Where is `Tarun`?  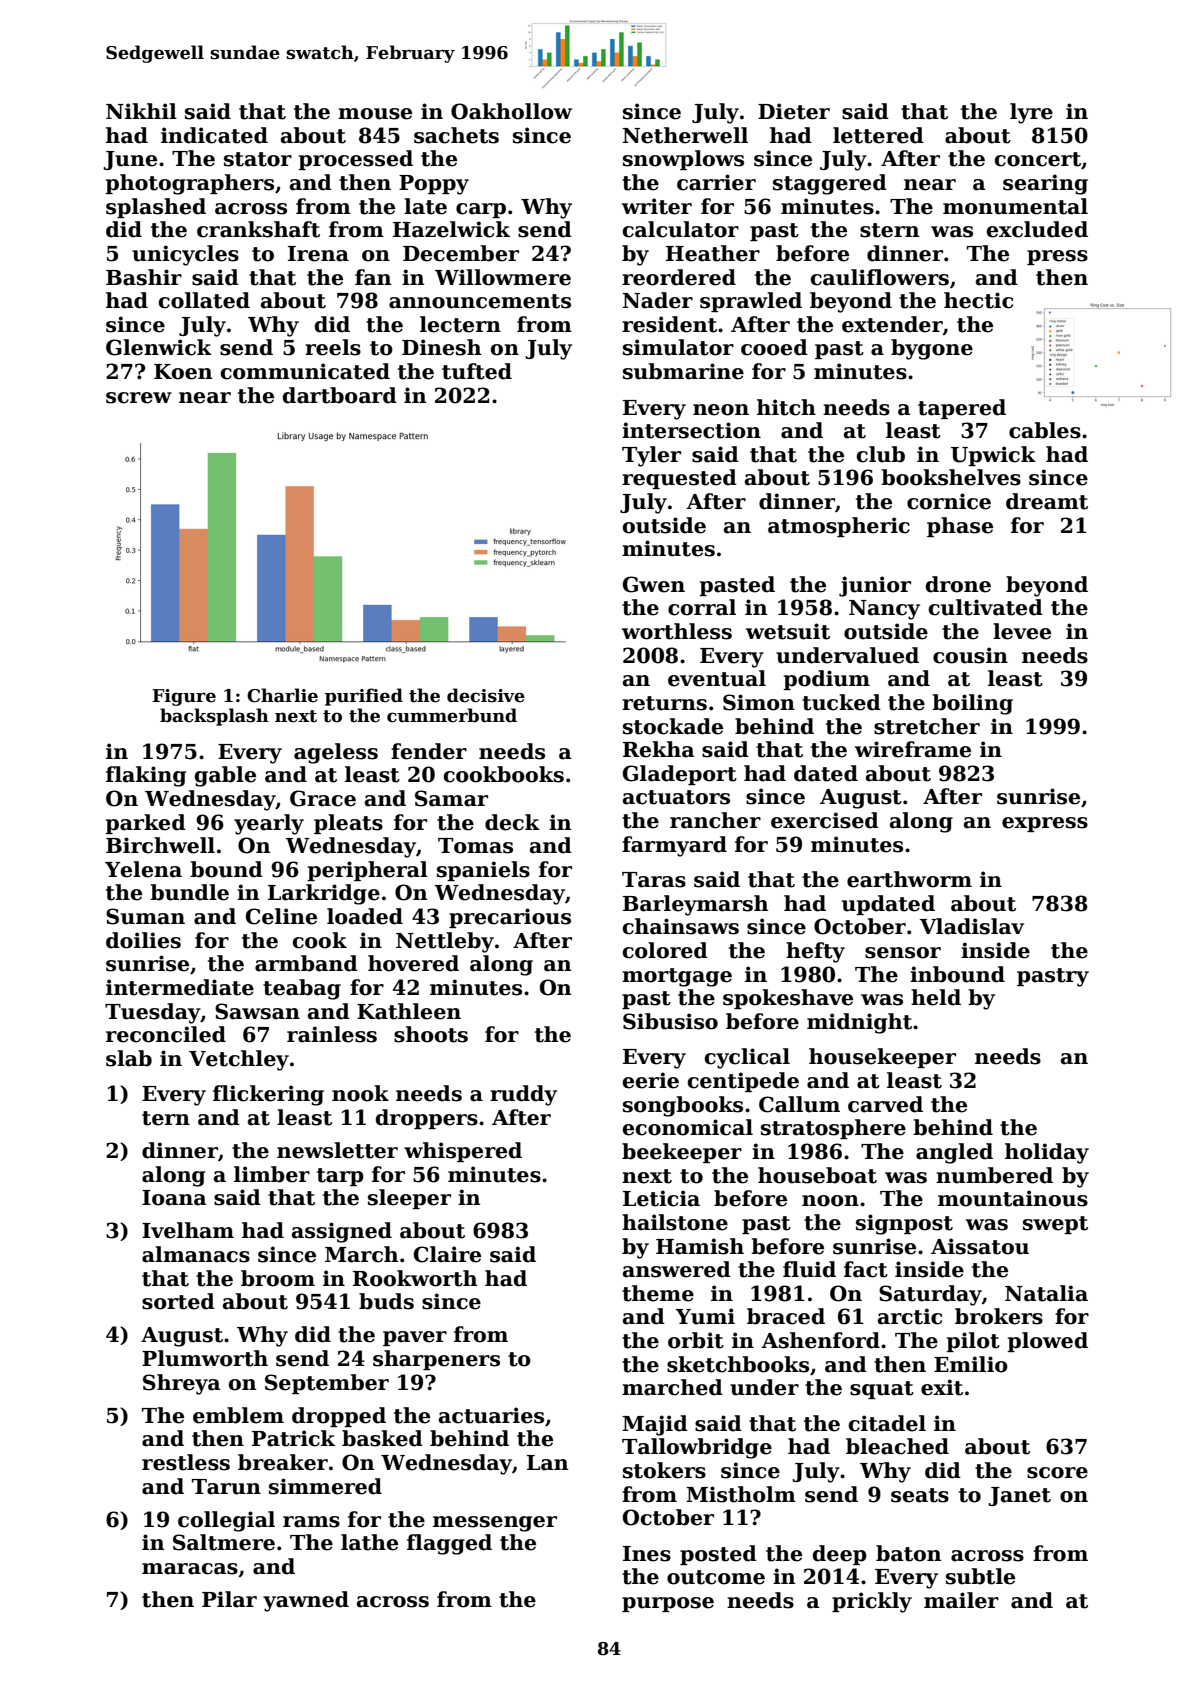
Tarun is located at coordinates (226, 1487).
